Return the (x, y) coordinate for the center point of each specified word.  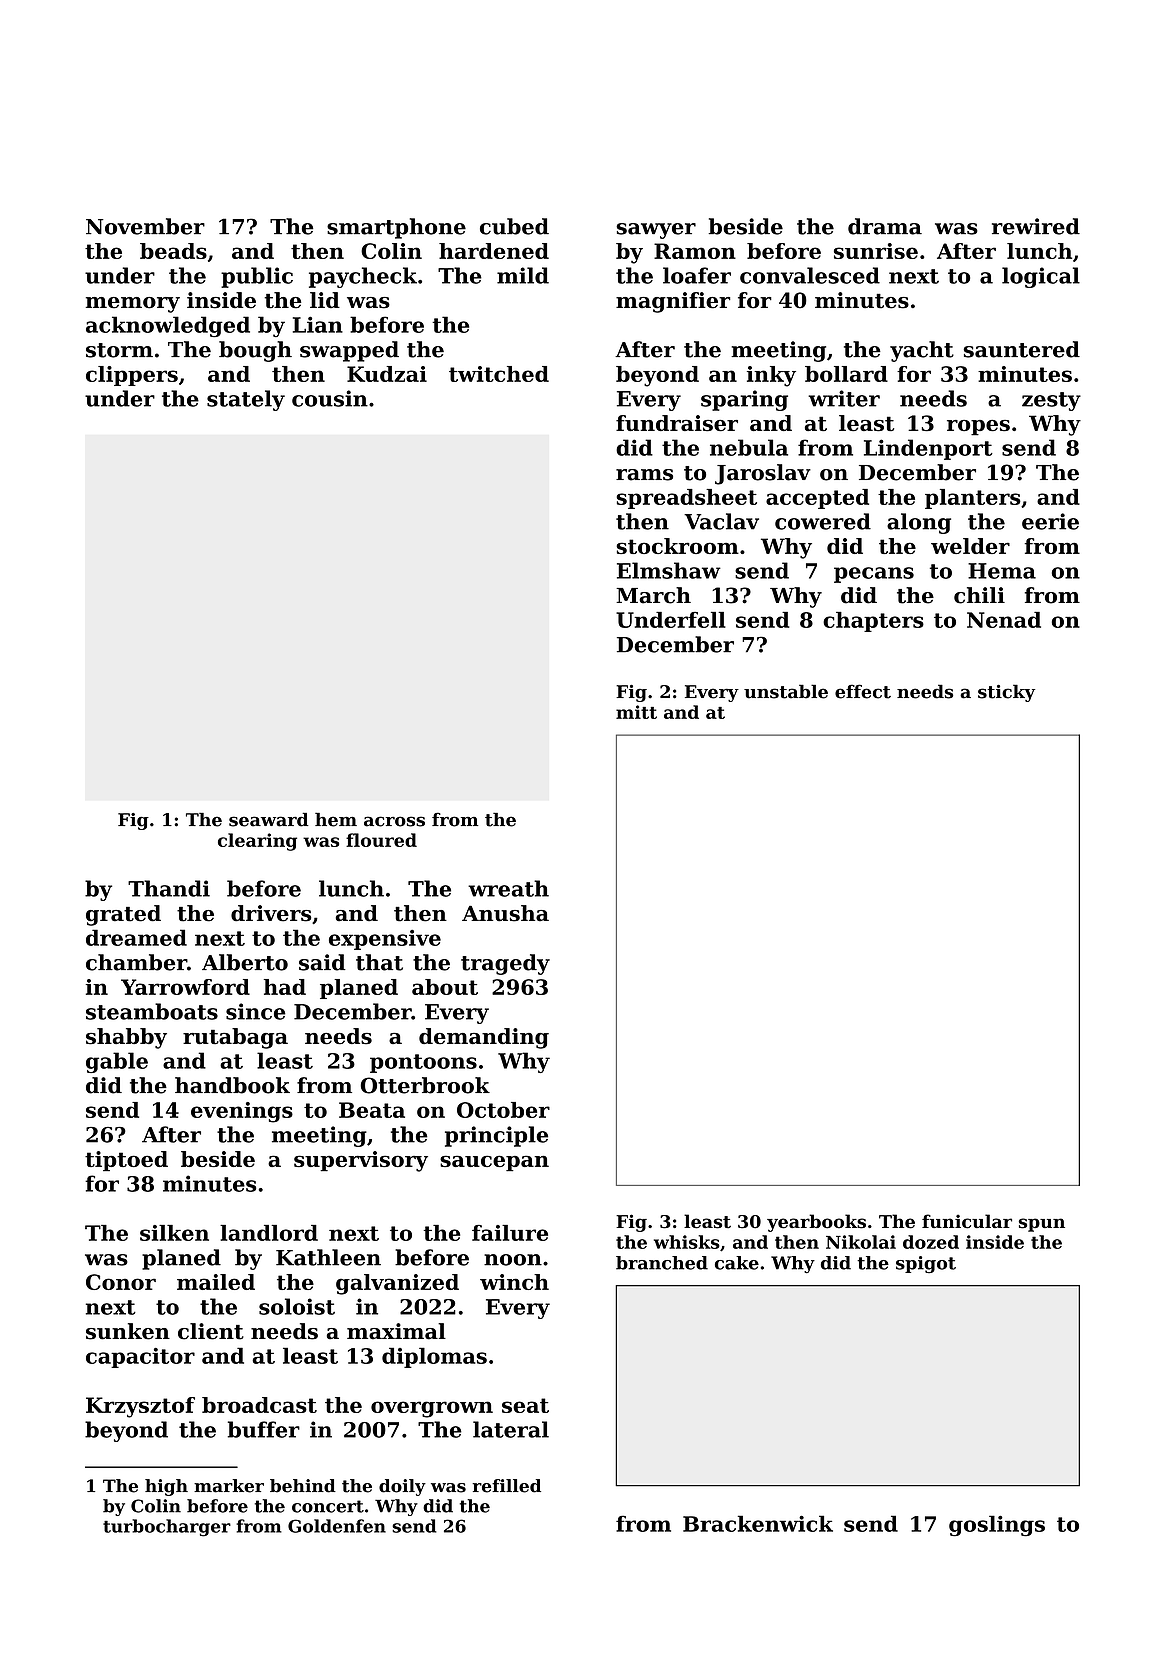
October (503, 1110)
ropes (978, 428)
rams (644, 475)
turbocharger (167, 1528)
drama (885, 226)
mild (523, 275)
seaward (269, 819)
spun (1042, 1225)
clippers (132, 376)
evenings (242, 1112)
